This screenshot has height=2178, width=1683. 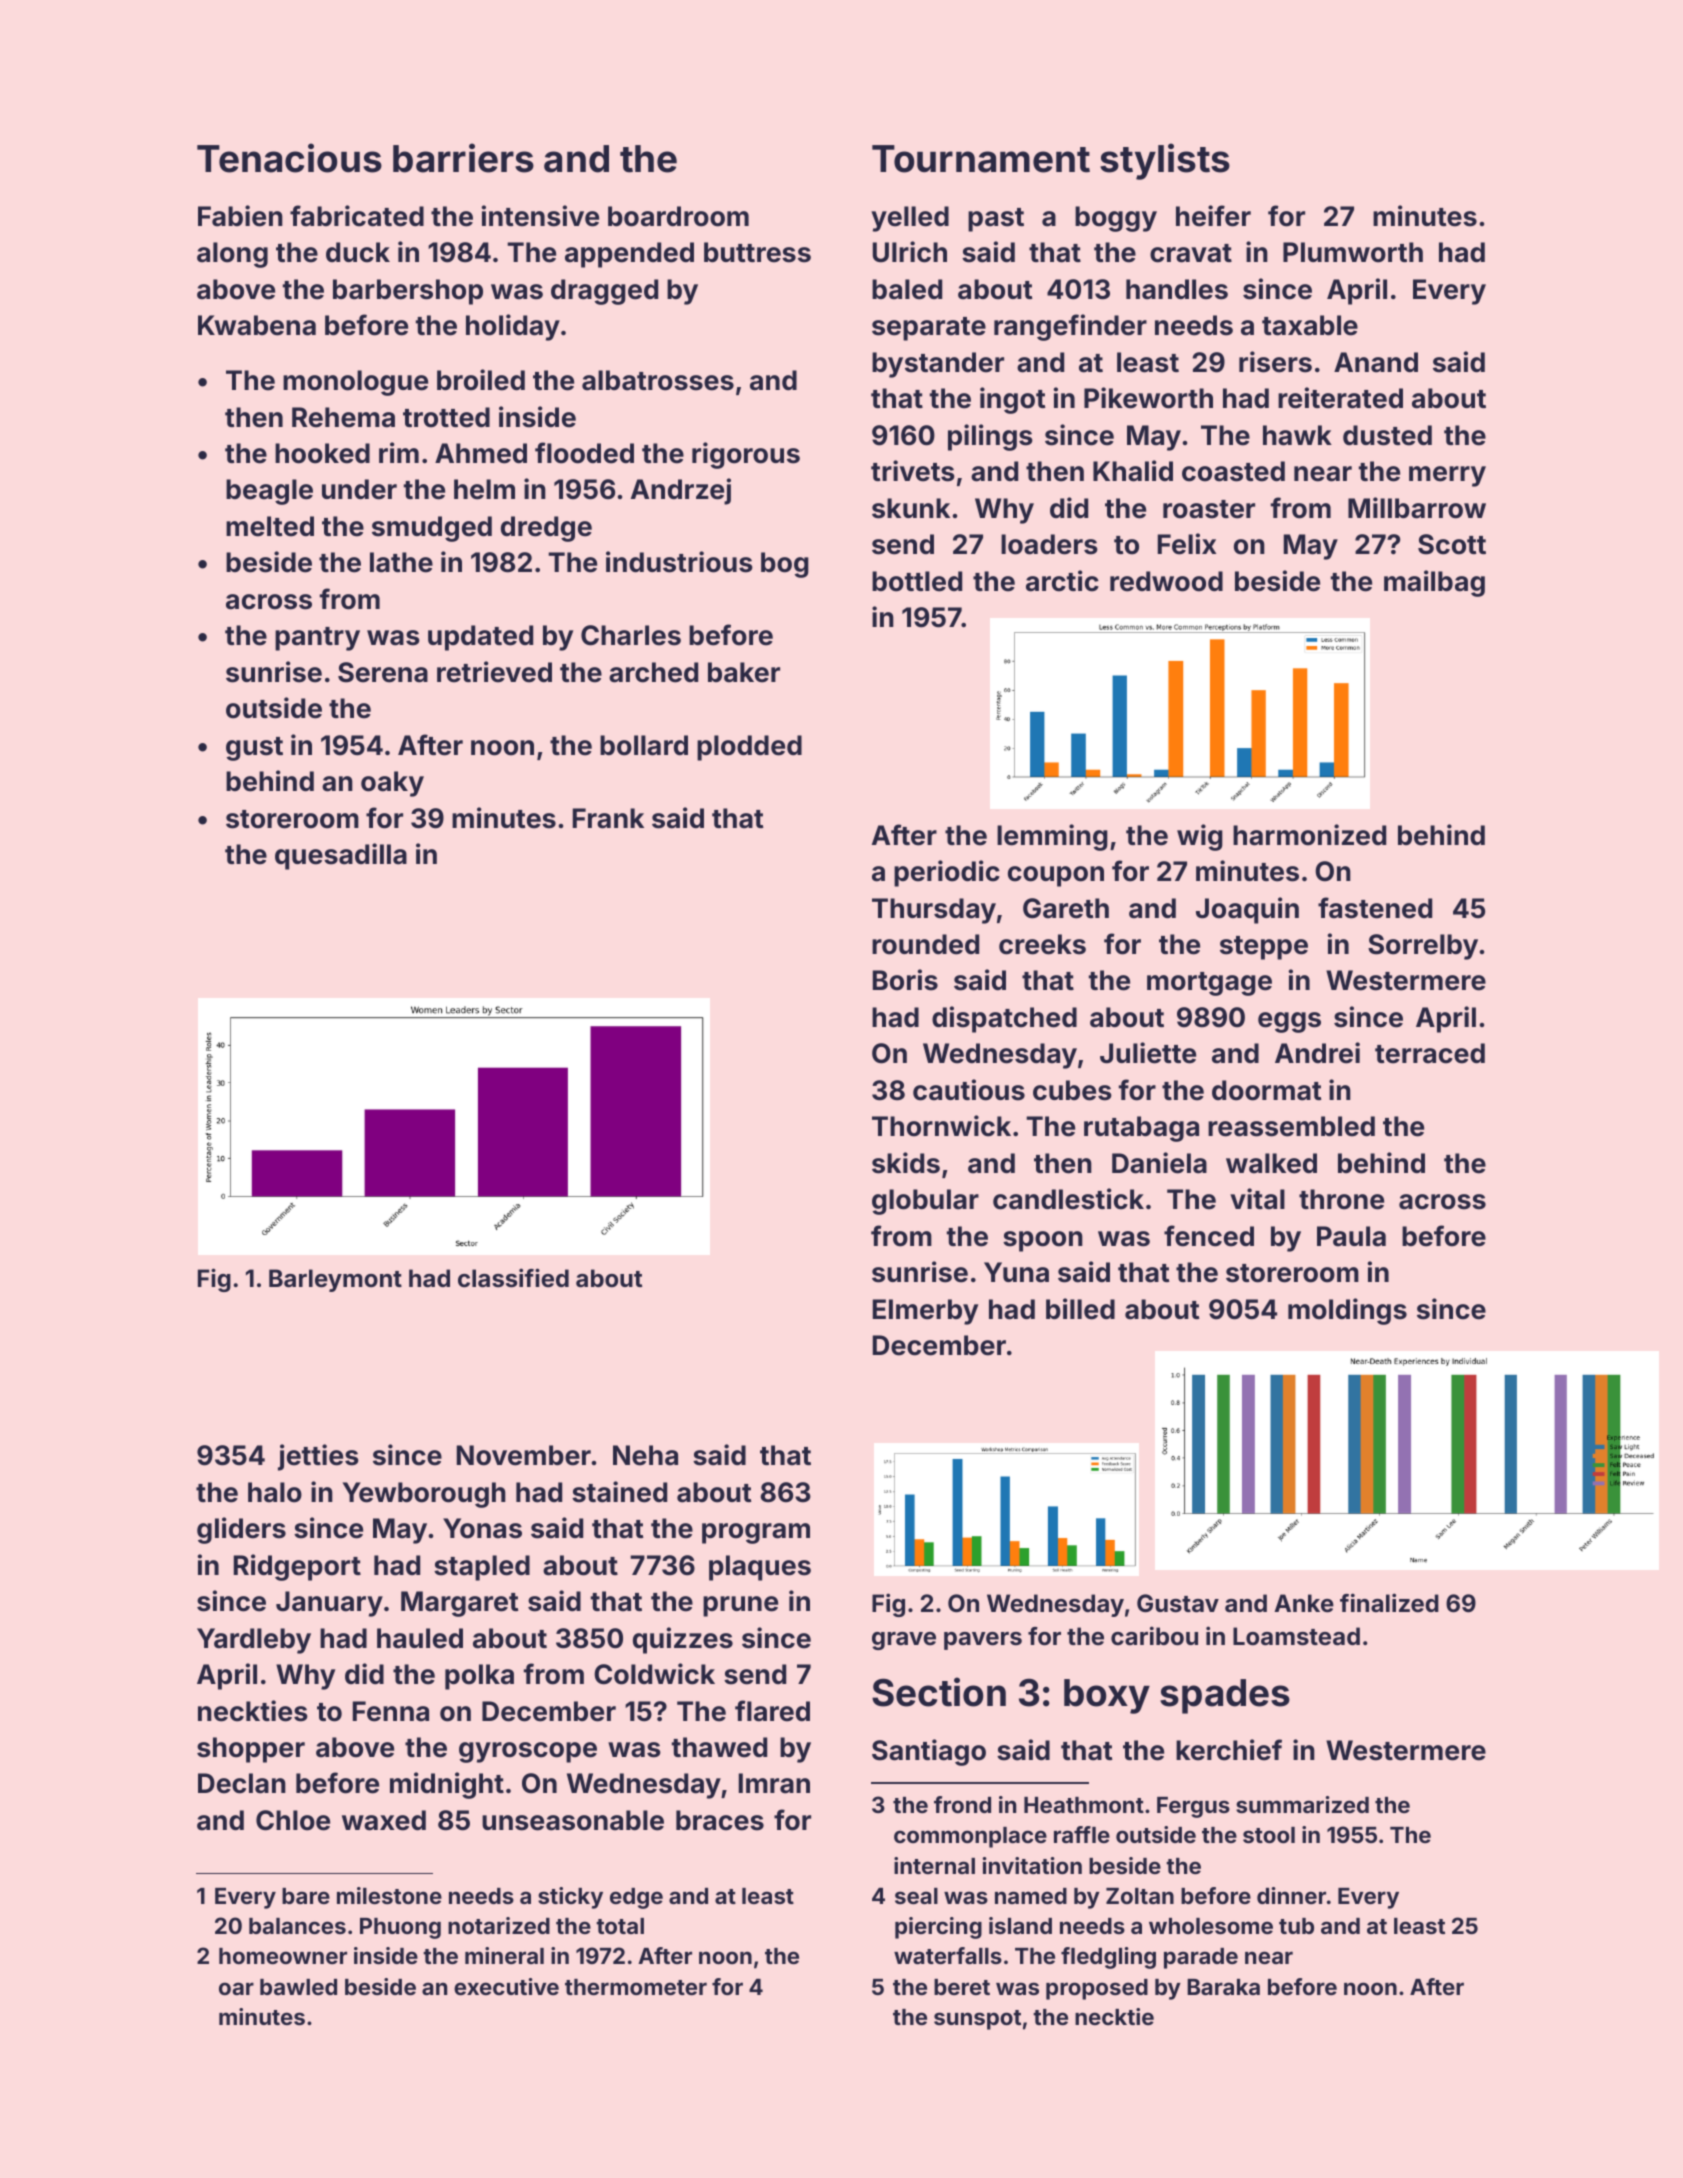 I want to click on Baraka, so click(x=1223, y=1987).
